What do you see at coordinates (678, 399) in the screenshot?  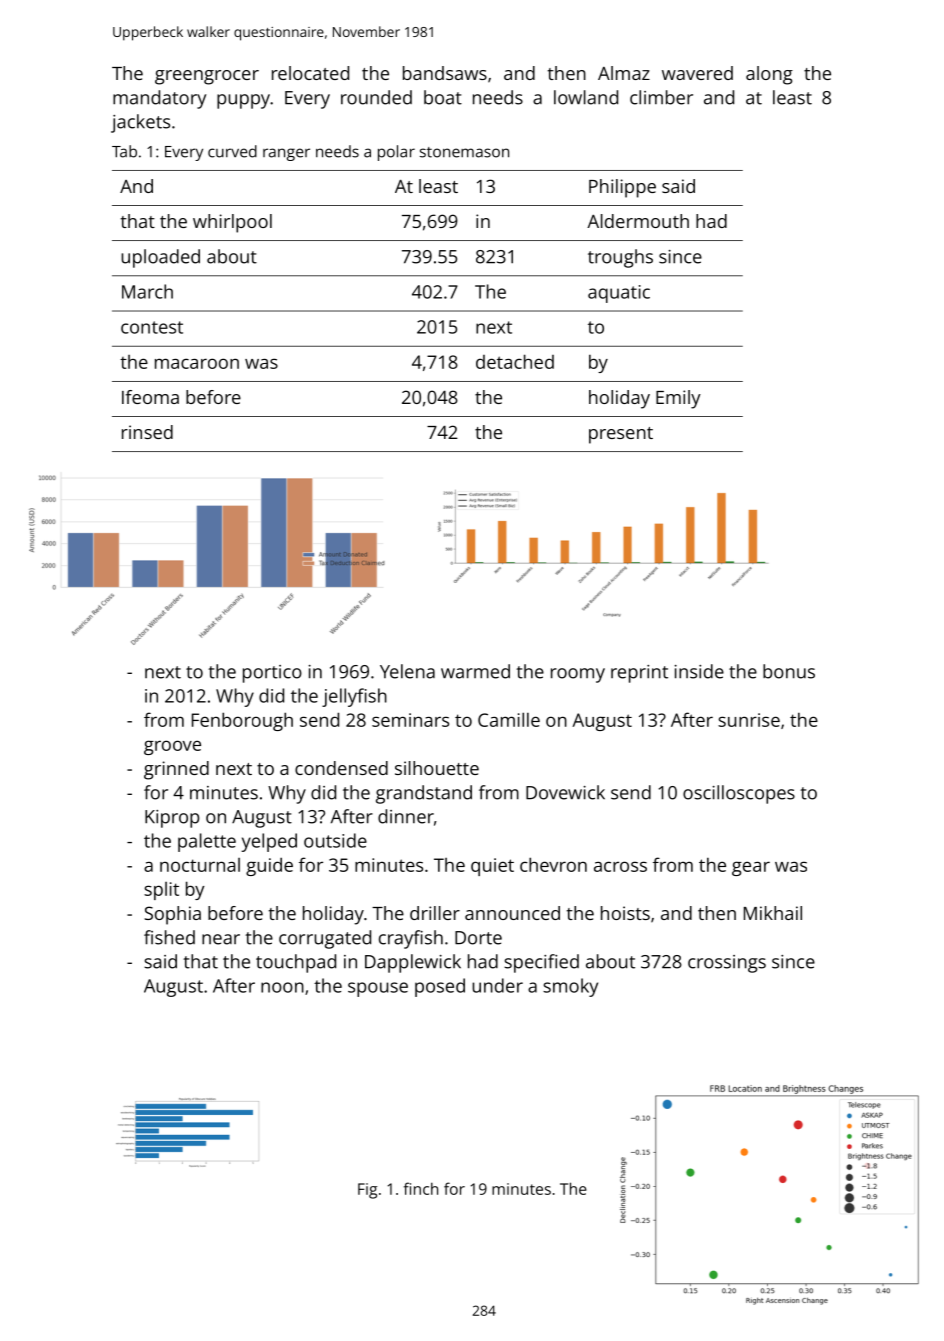 I see `Emily` at bounding box center [678, 399].
